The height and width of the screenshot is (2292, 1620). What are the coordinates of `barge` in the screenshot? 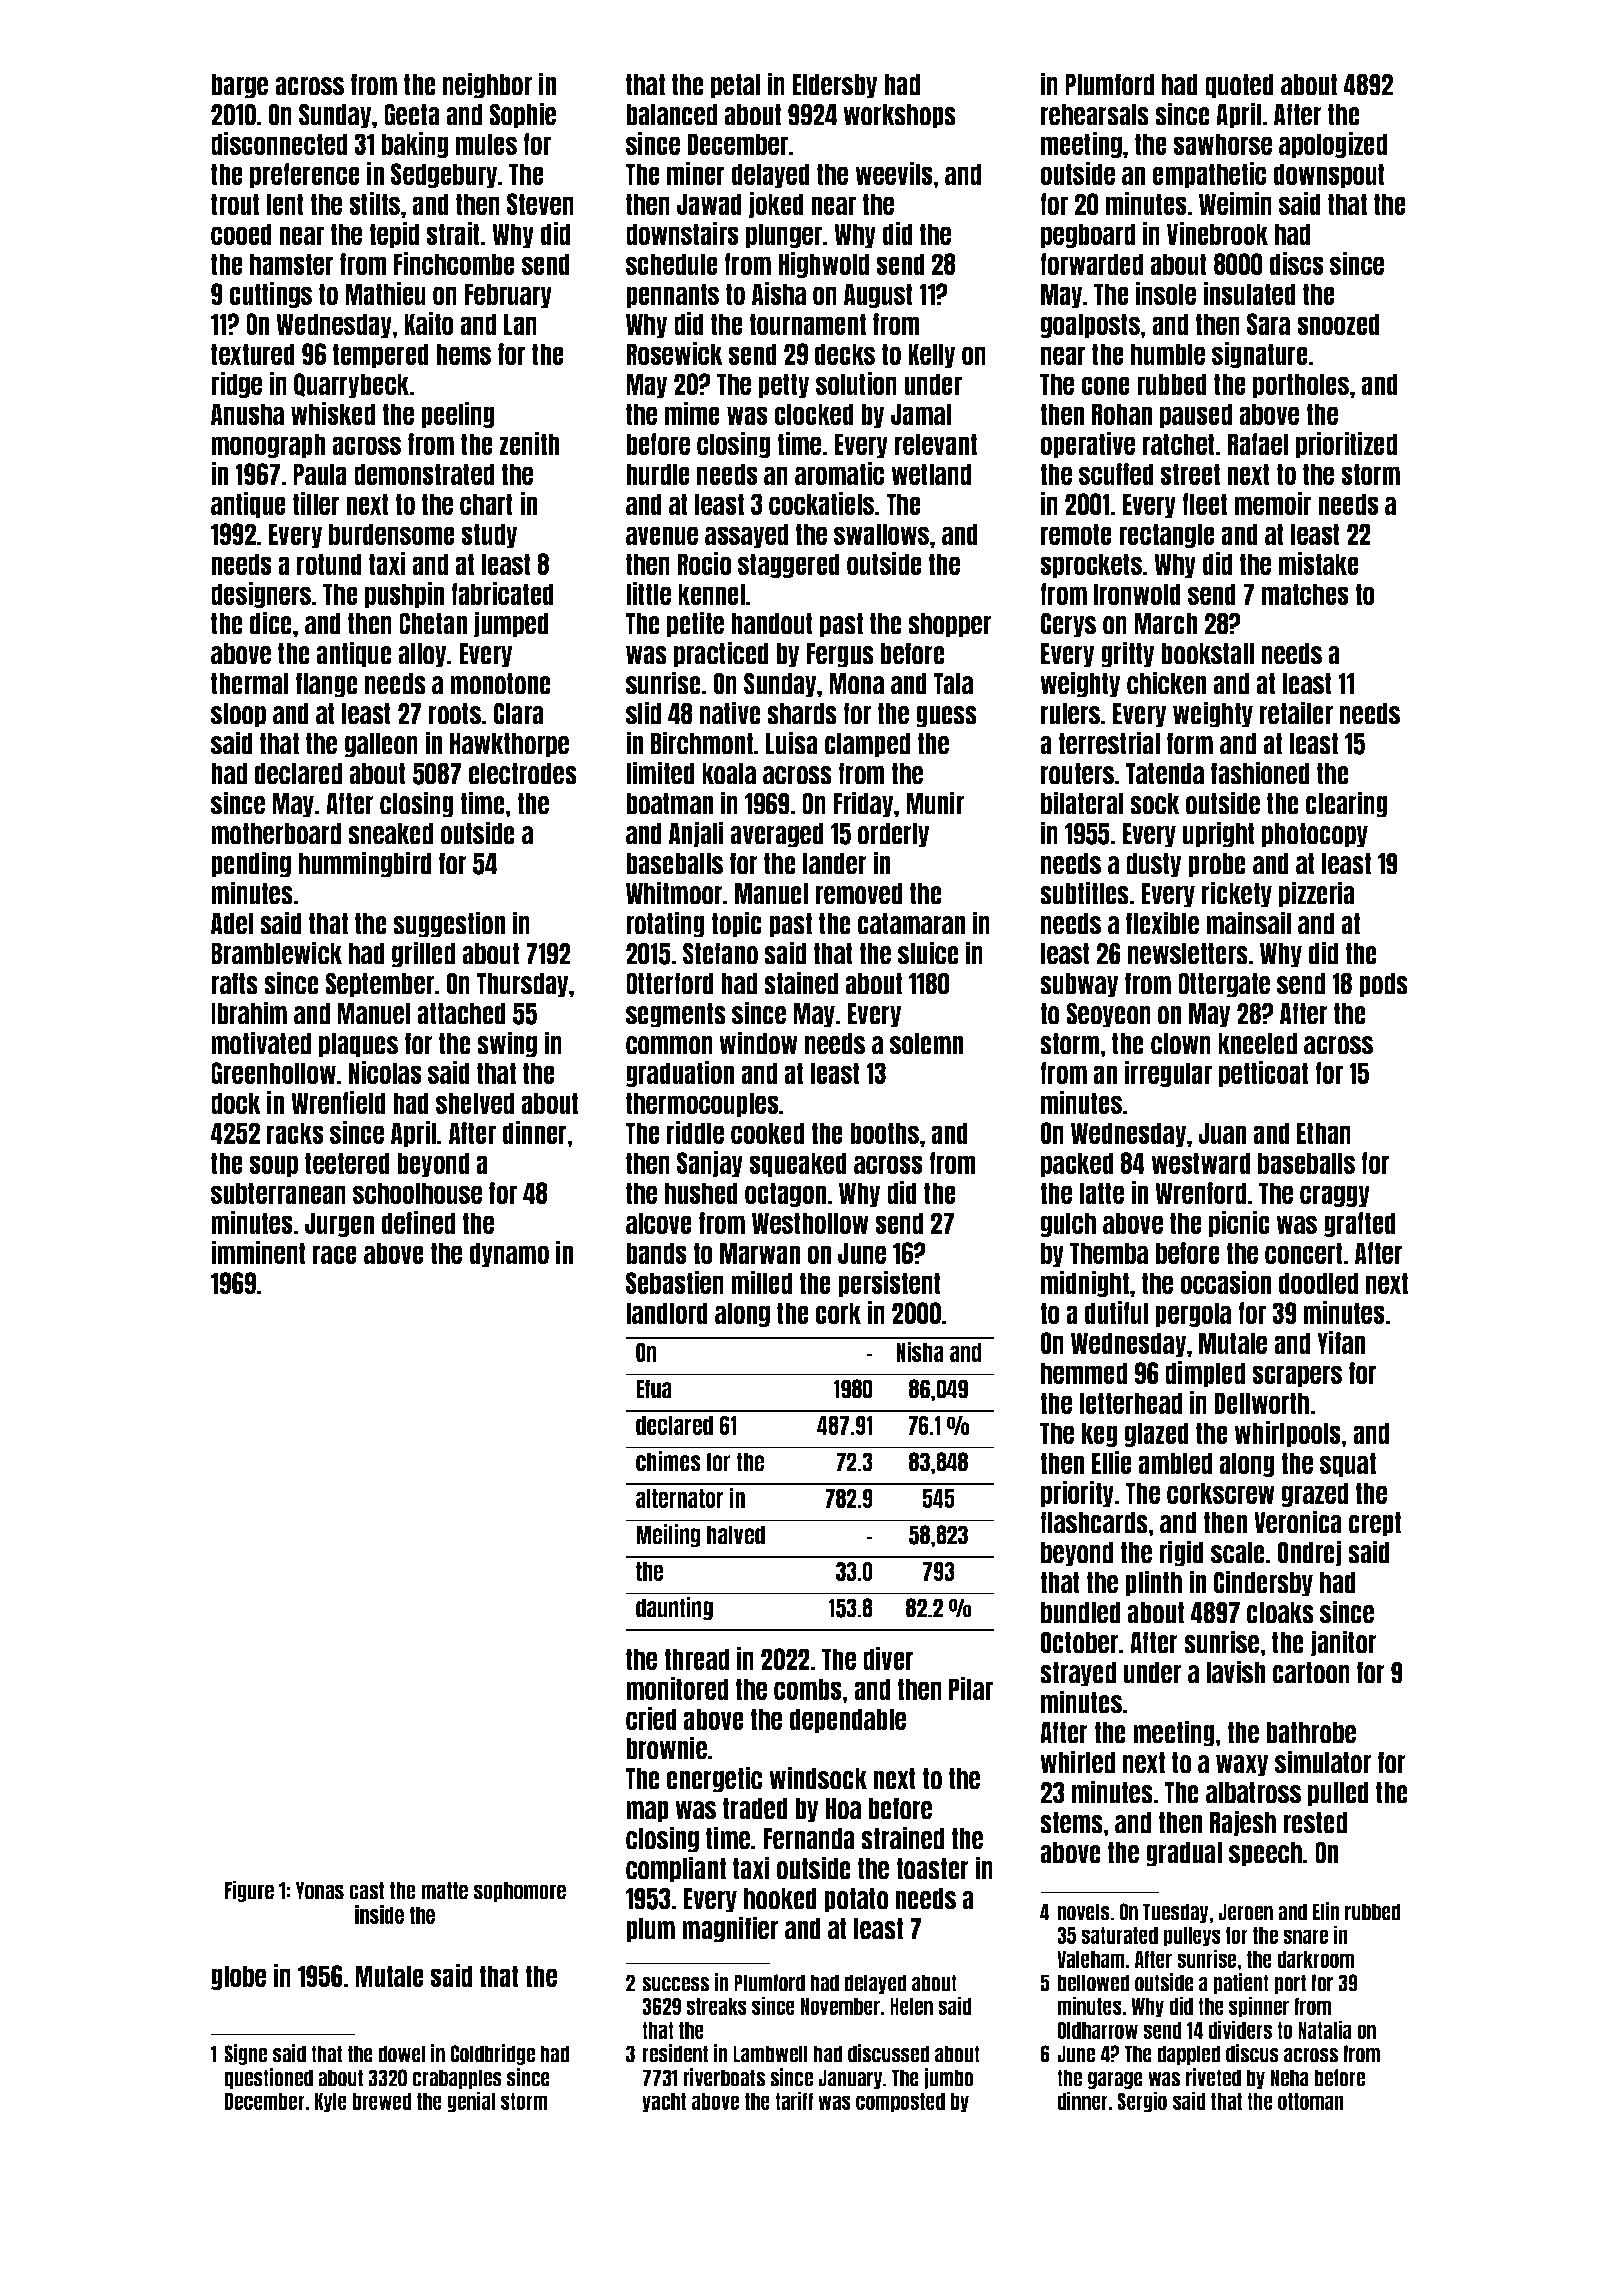 It's located at (239, 86).
